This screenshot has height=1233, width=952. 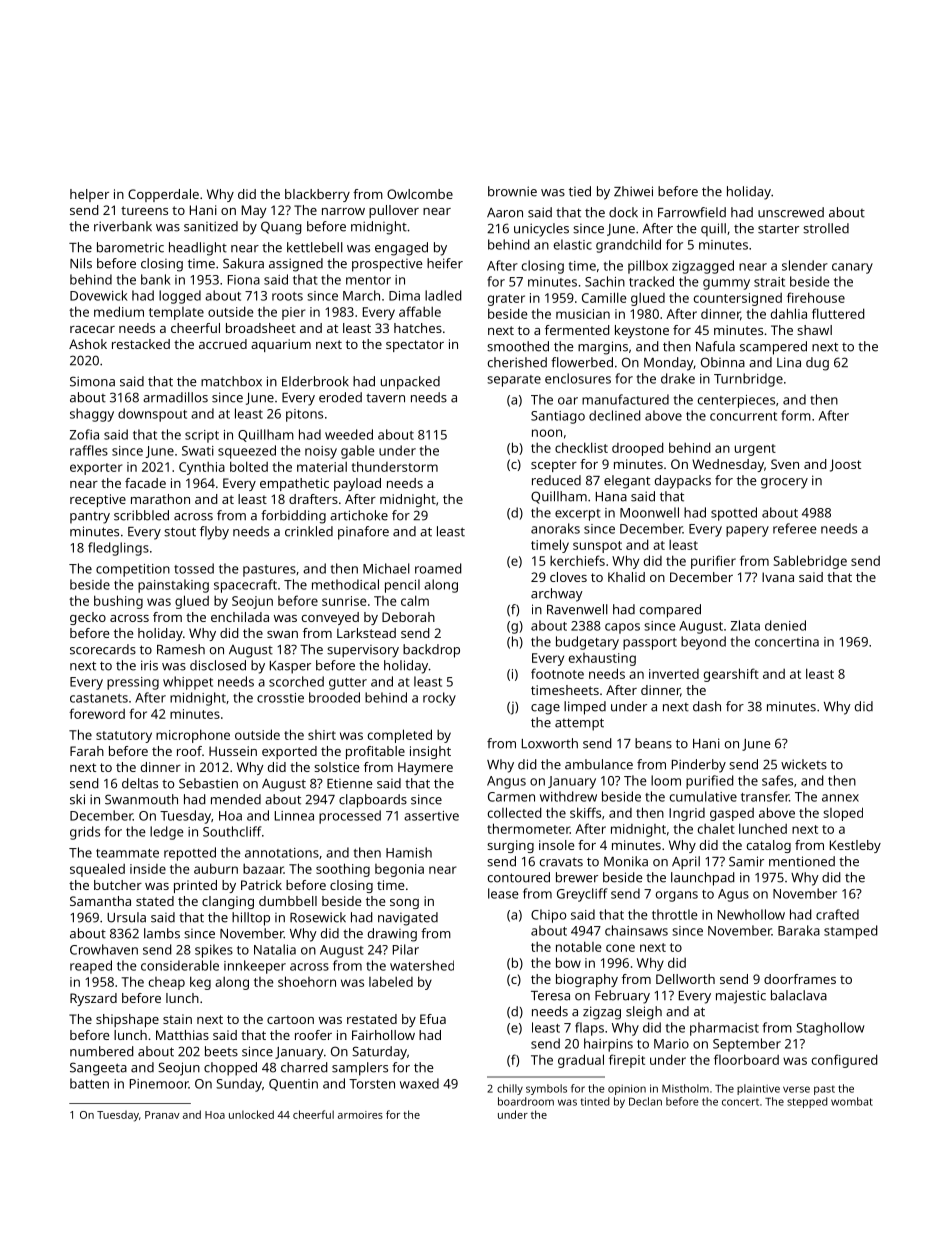 I want to click on exhausting, so click(x=602, y=659).
